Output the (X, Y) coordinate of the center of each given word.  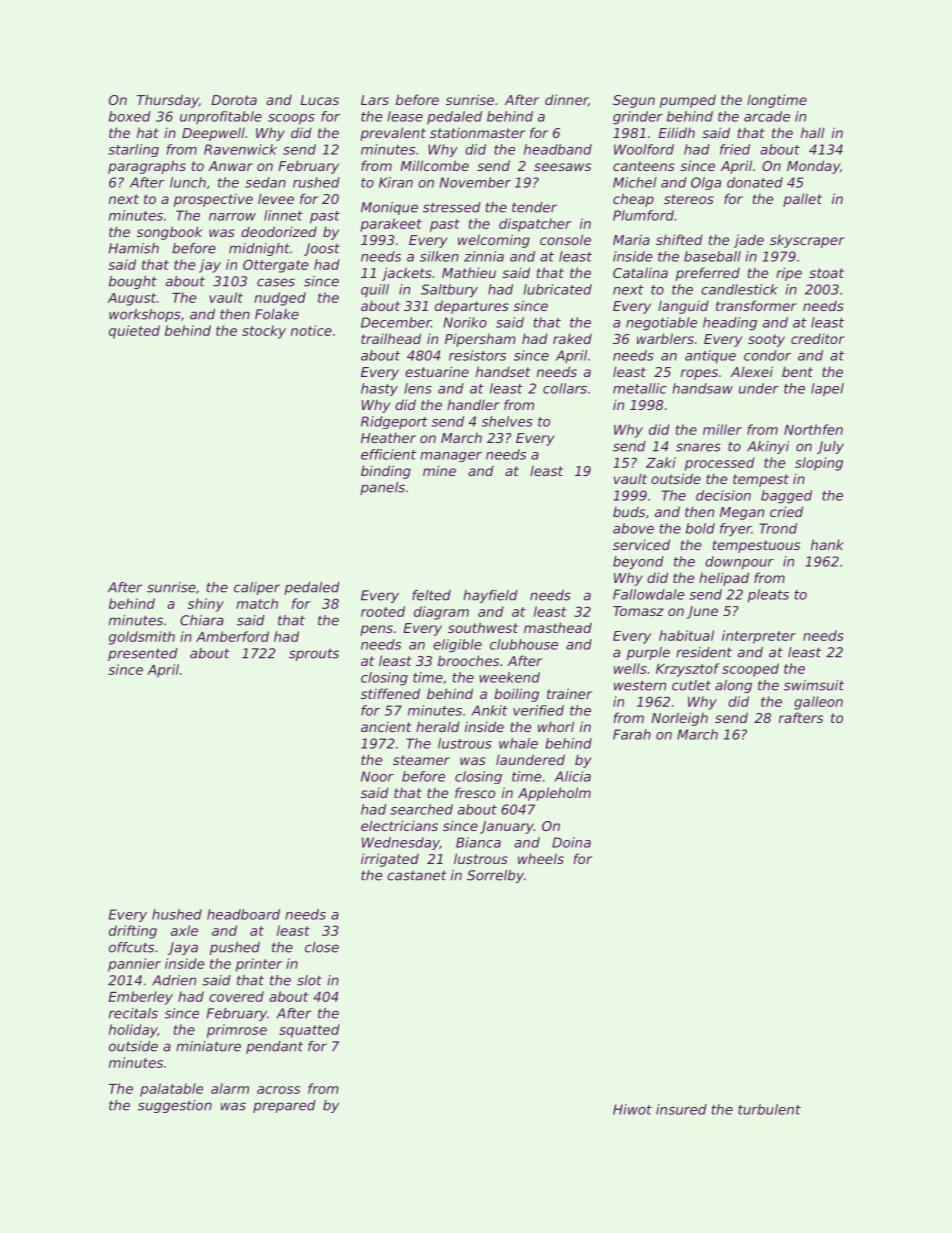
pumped (688, 101)
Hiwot (632, 1109)
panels (382, 488)
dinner (566, 100)
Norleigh (679, 719)
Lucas (319, 100)
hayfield (490, 596)
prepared (284, 1106)
